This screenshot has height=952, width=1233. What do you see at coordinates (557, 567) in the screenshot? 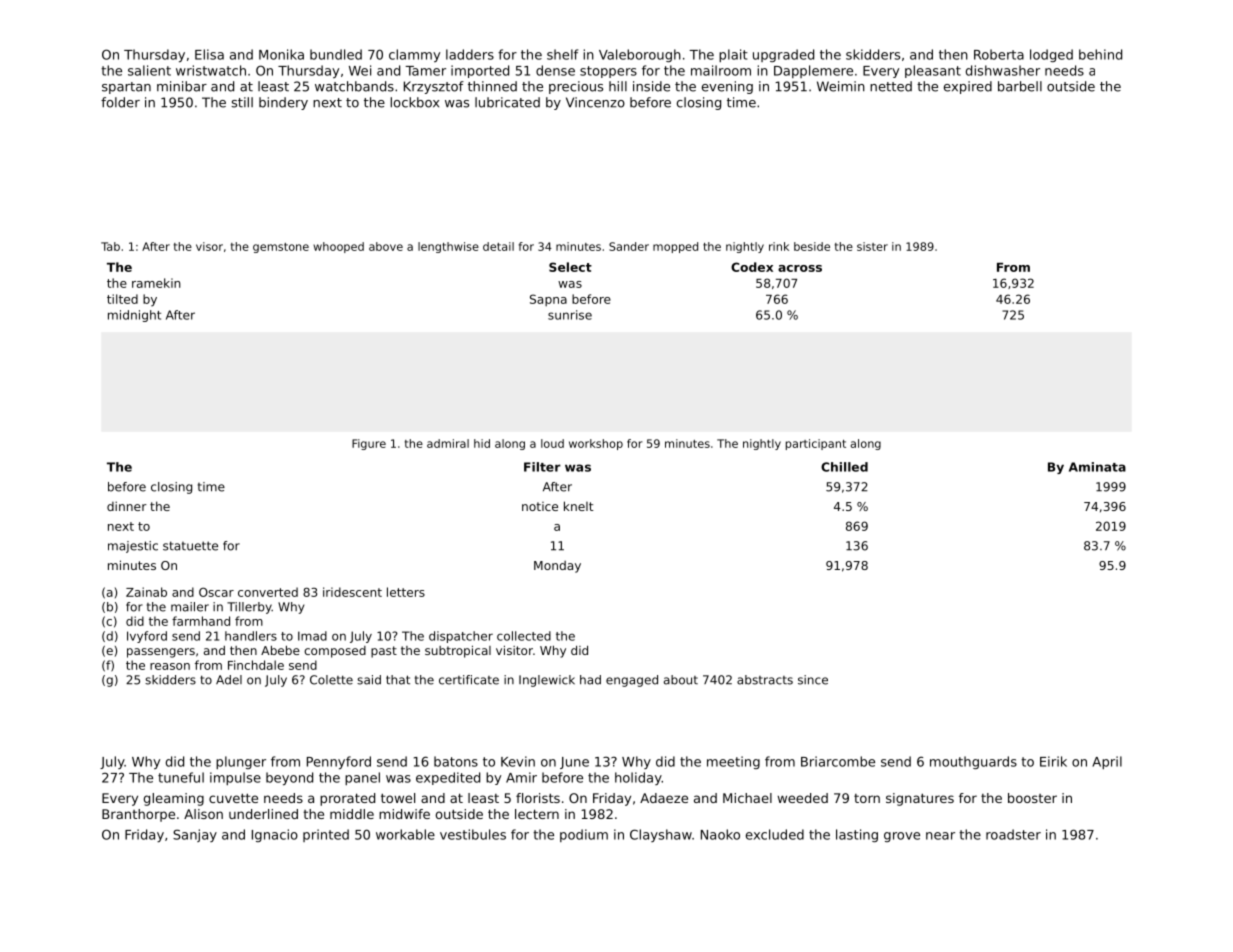
I see `Monday` at bounding box center [557, 567].
